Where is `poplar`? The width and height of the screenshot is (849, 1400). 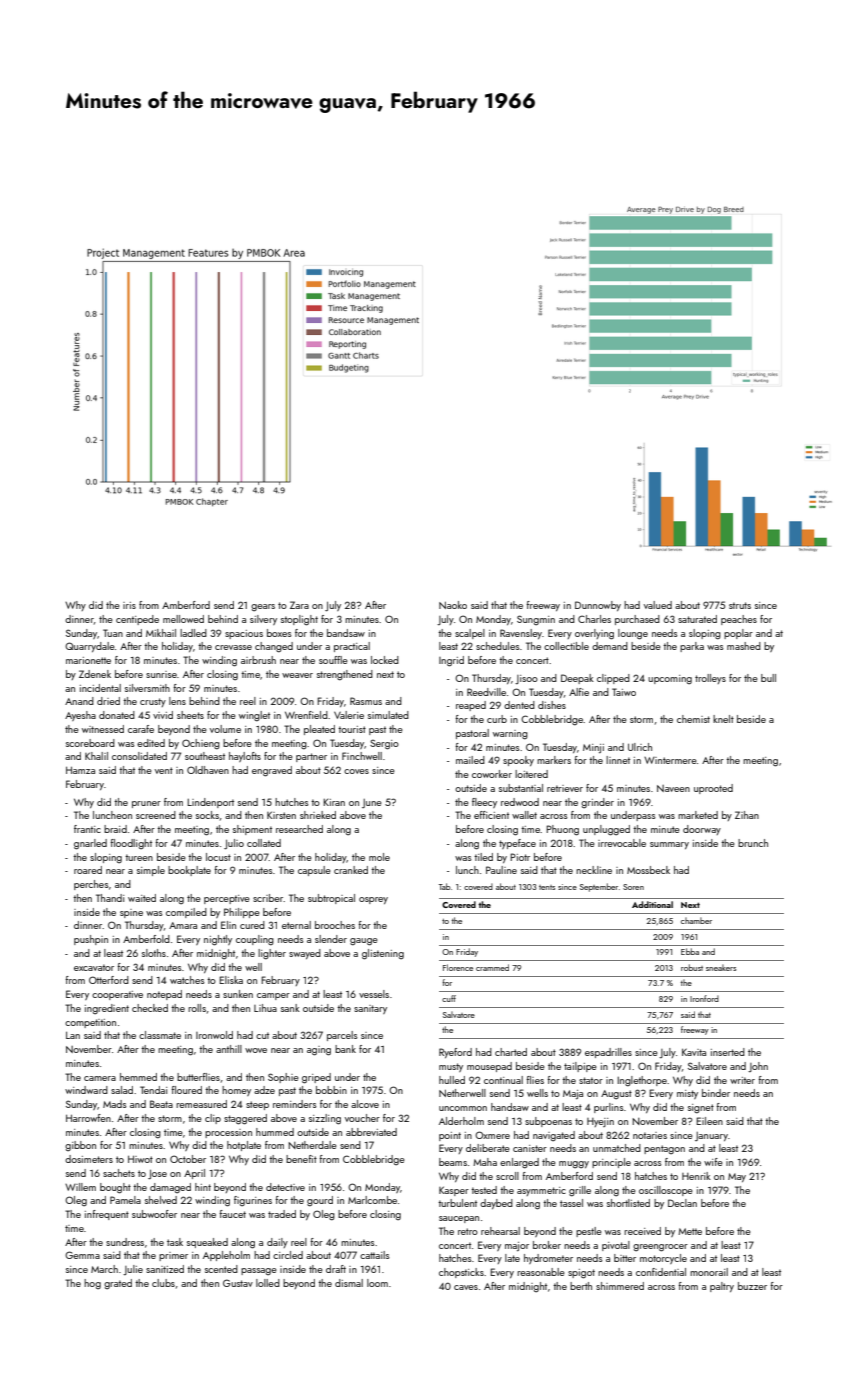
poplar is located at coordinates (738, 634).
